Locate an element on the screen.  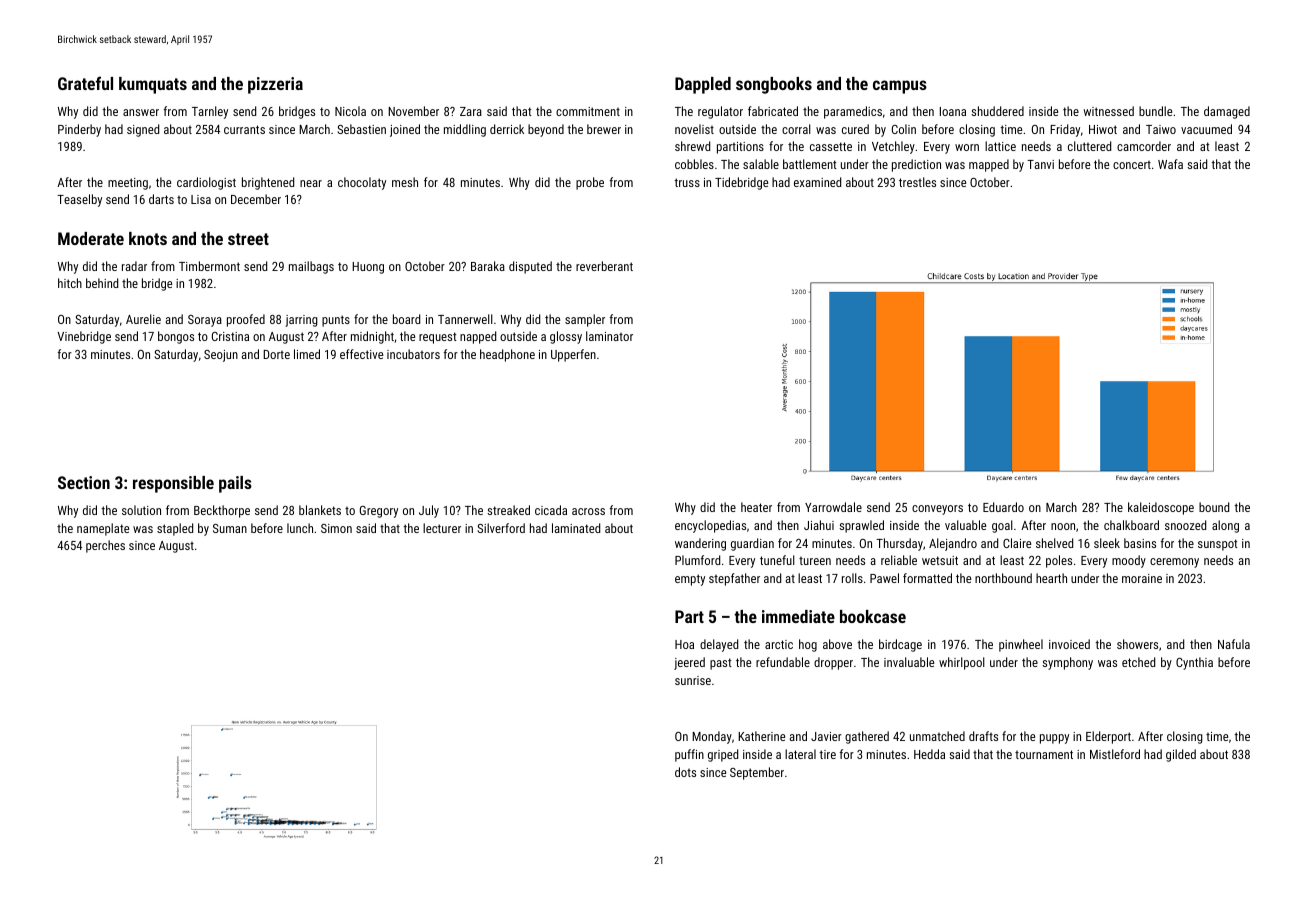
Dappled is located at coordinates (703, 85).
